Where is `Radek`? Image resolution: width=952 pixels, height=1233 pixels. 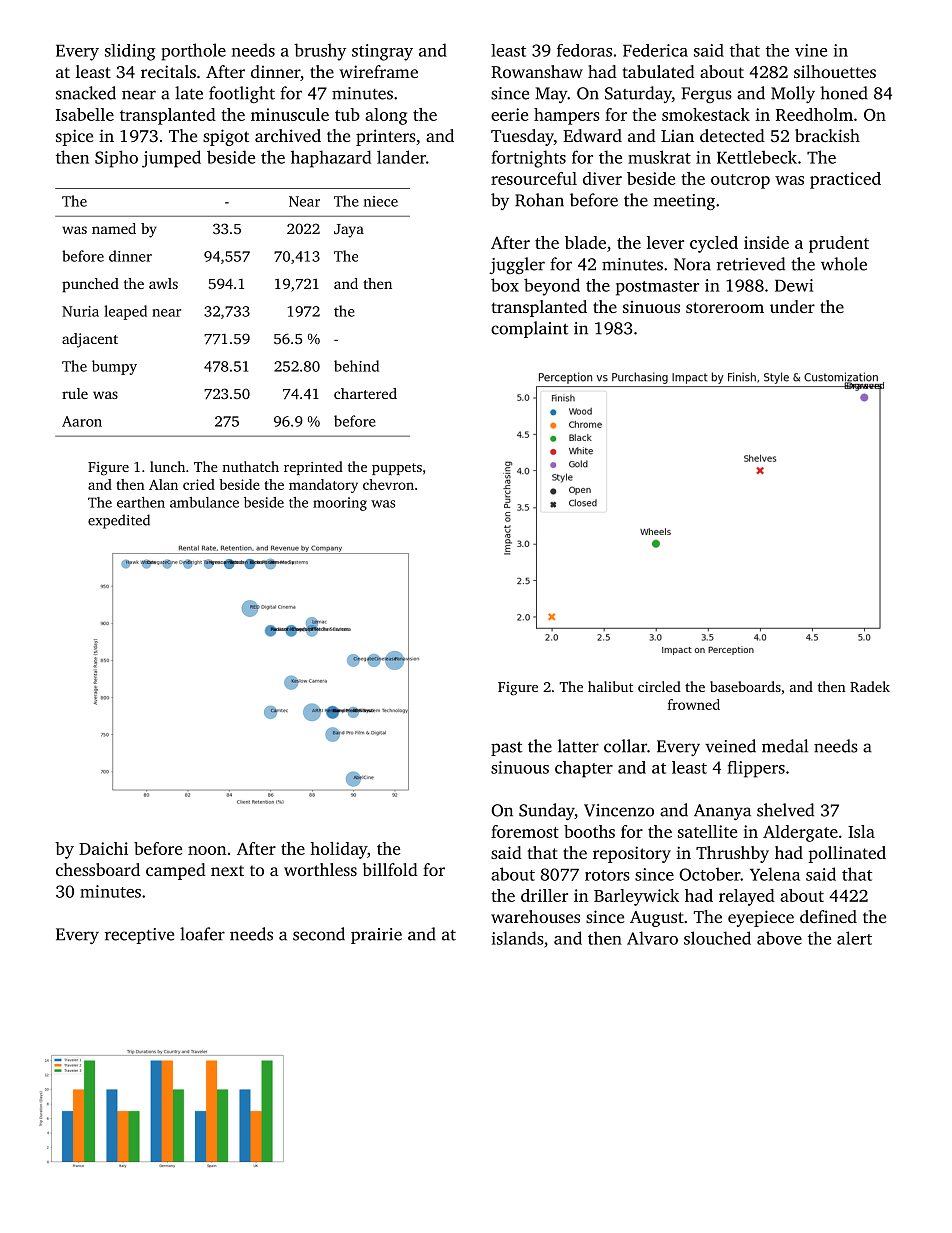
Radek is located at coordinates (870, 686).
